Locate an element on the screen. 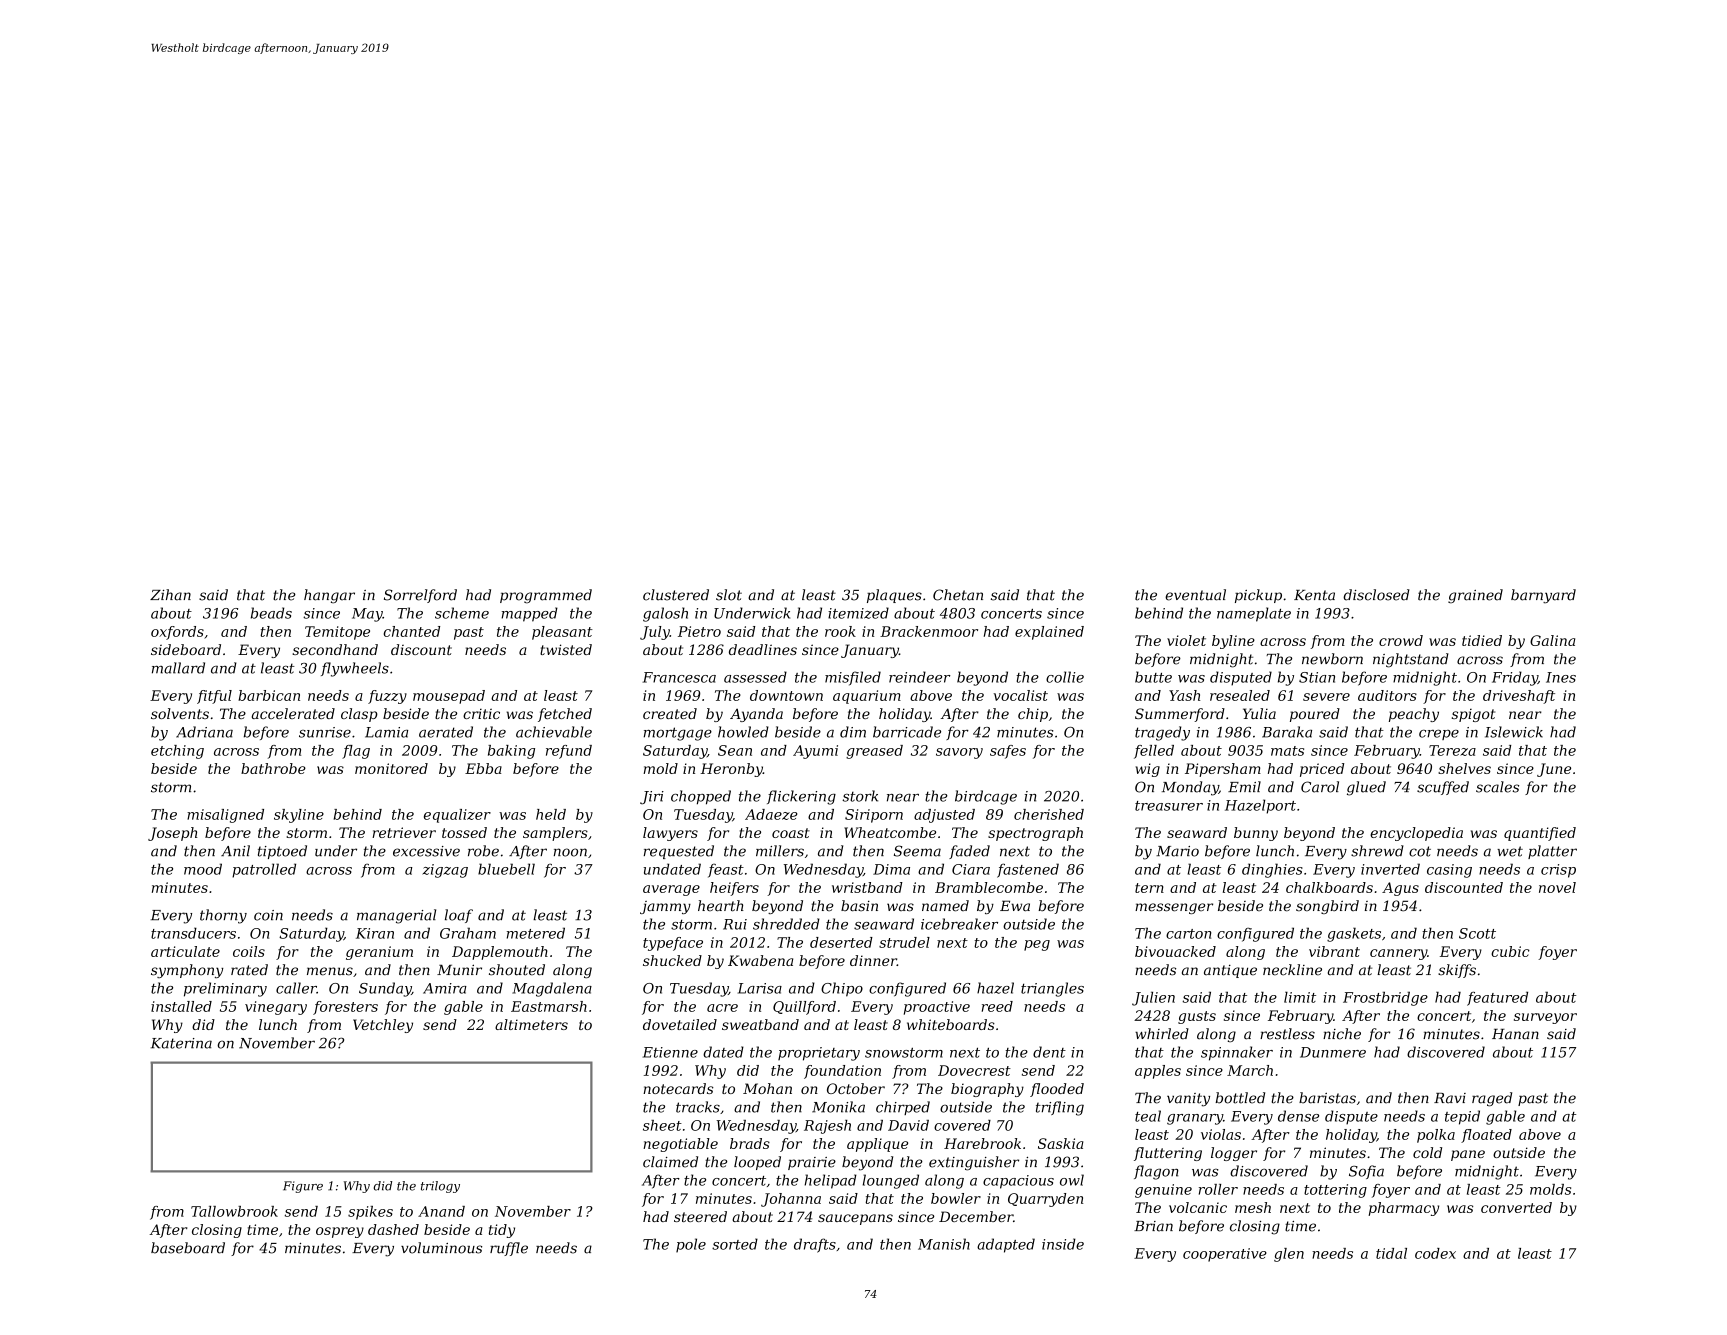 This screenshot has height=1335, width=1727. disclosed is located at coordinates (1376, 595).
